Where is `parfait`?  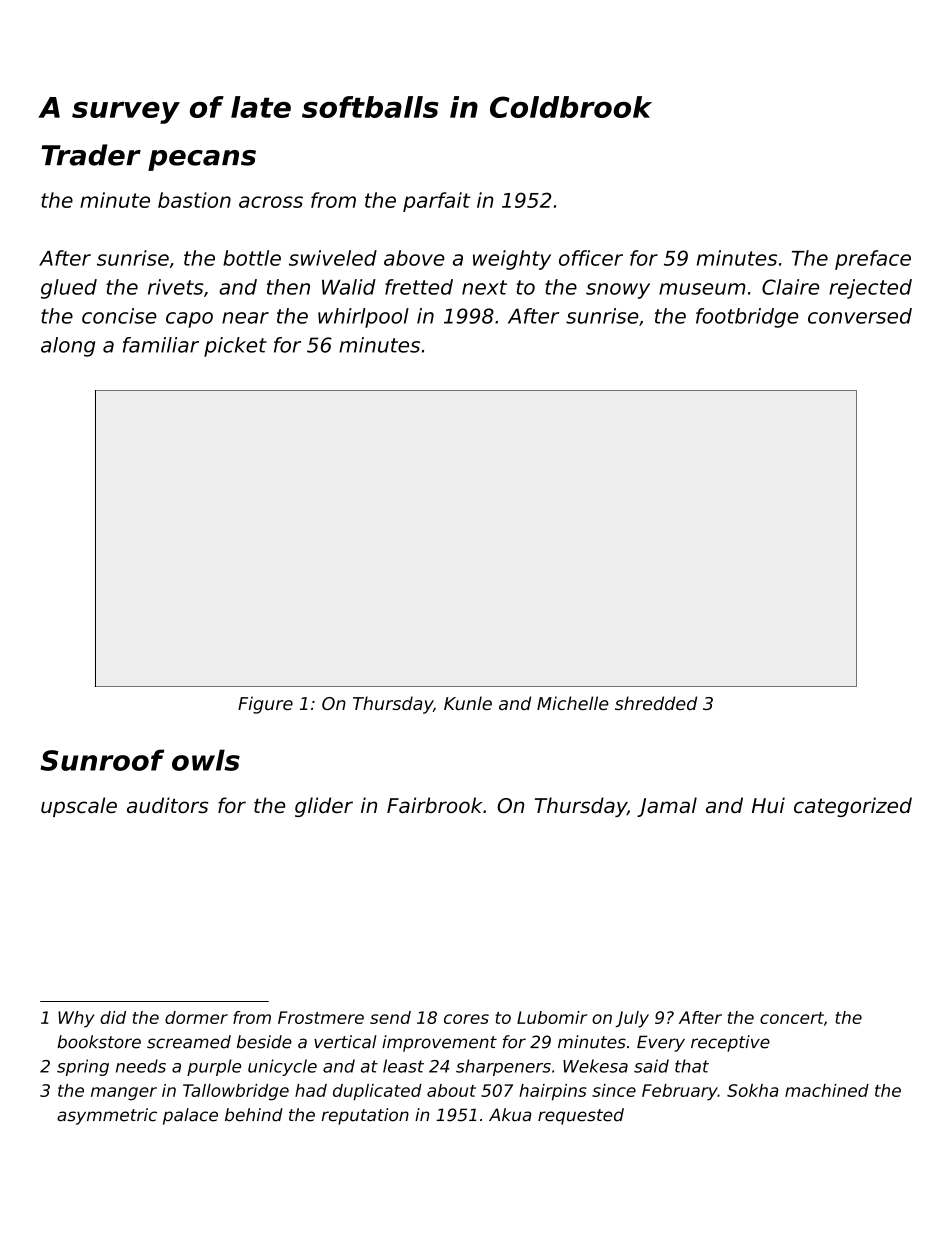
parfait is located at coordinates (437, 202).
